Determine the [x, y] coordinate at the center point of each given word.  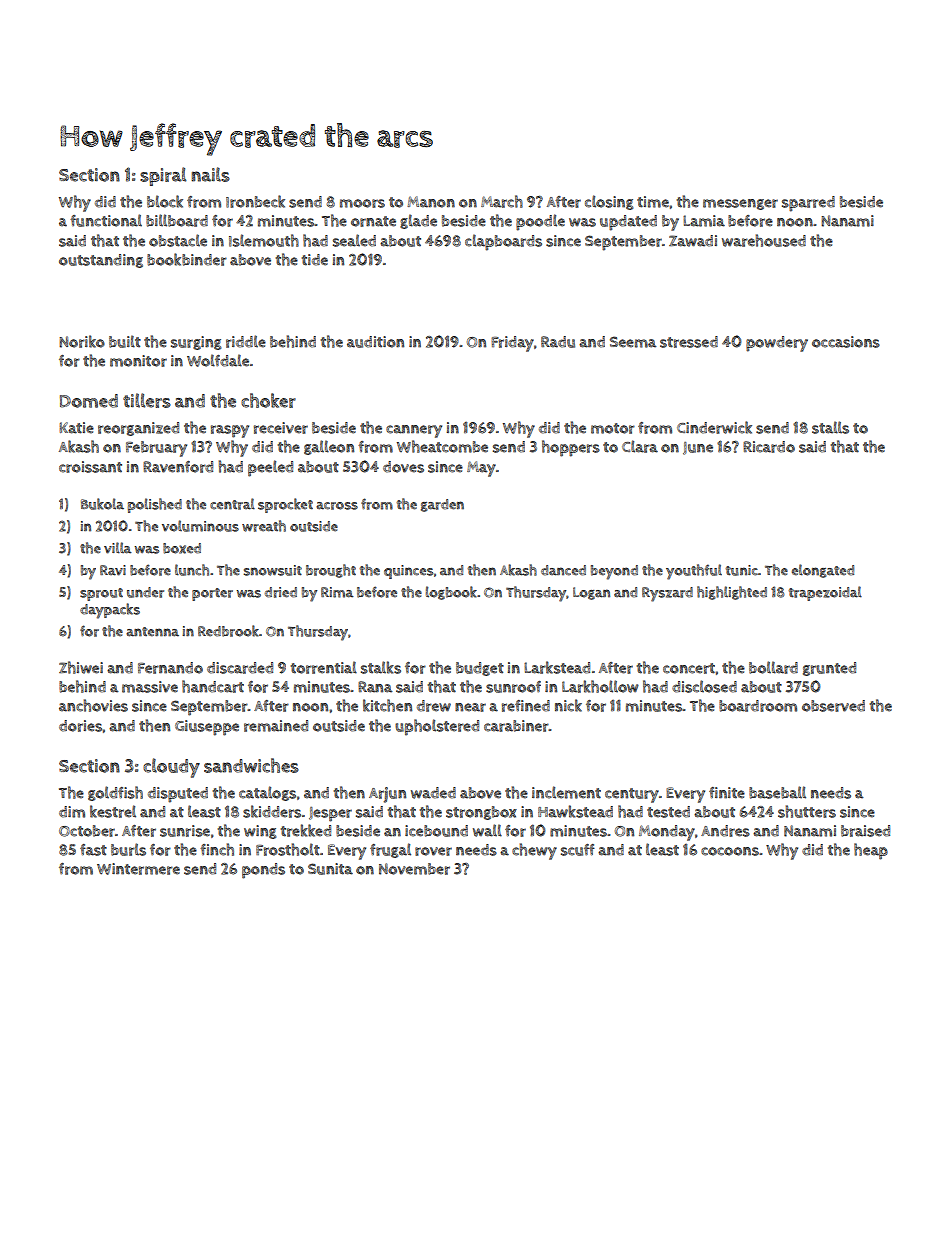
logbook [451, 593]
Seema [633, 342]
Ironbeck [255, 201]
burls [128, 849]
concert [689, 668]
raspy [230, 431]
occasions [846, 342]
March [502, 201]
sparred [808, 204]
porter [212, 594]
